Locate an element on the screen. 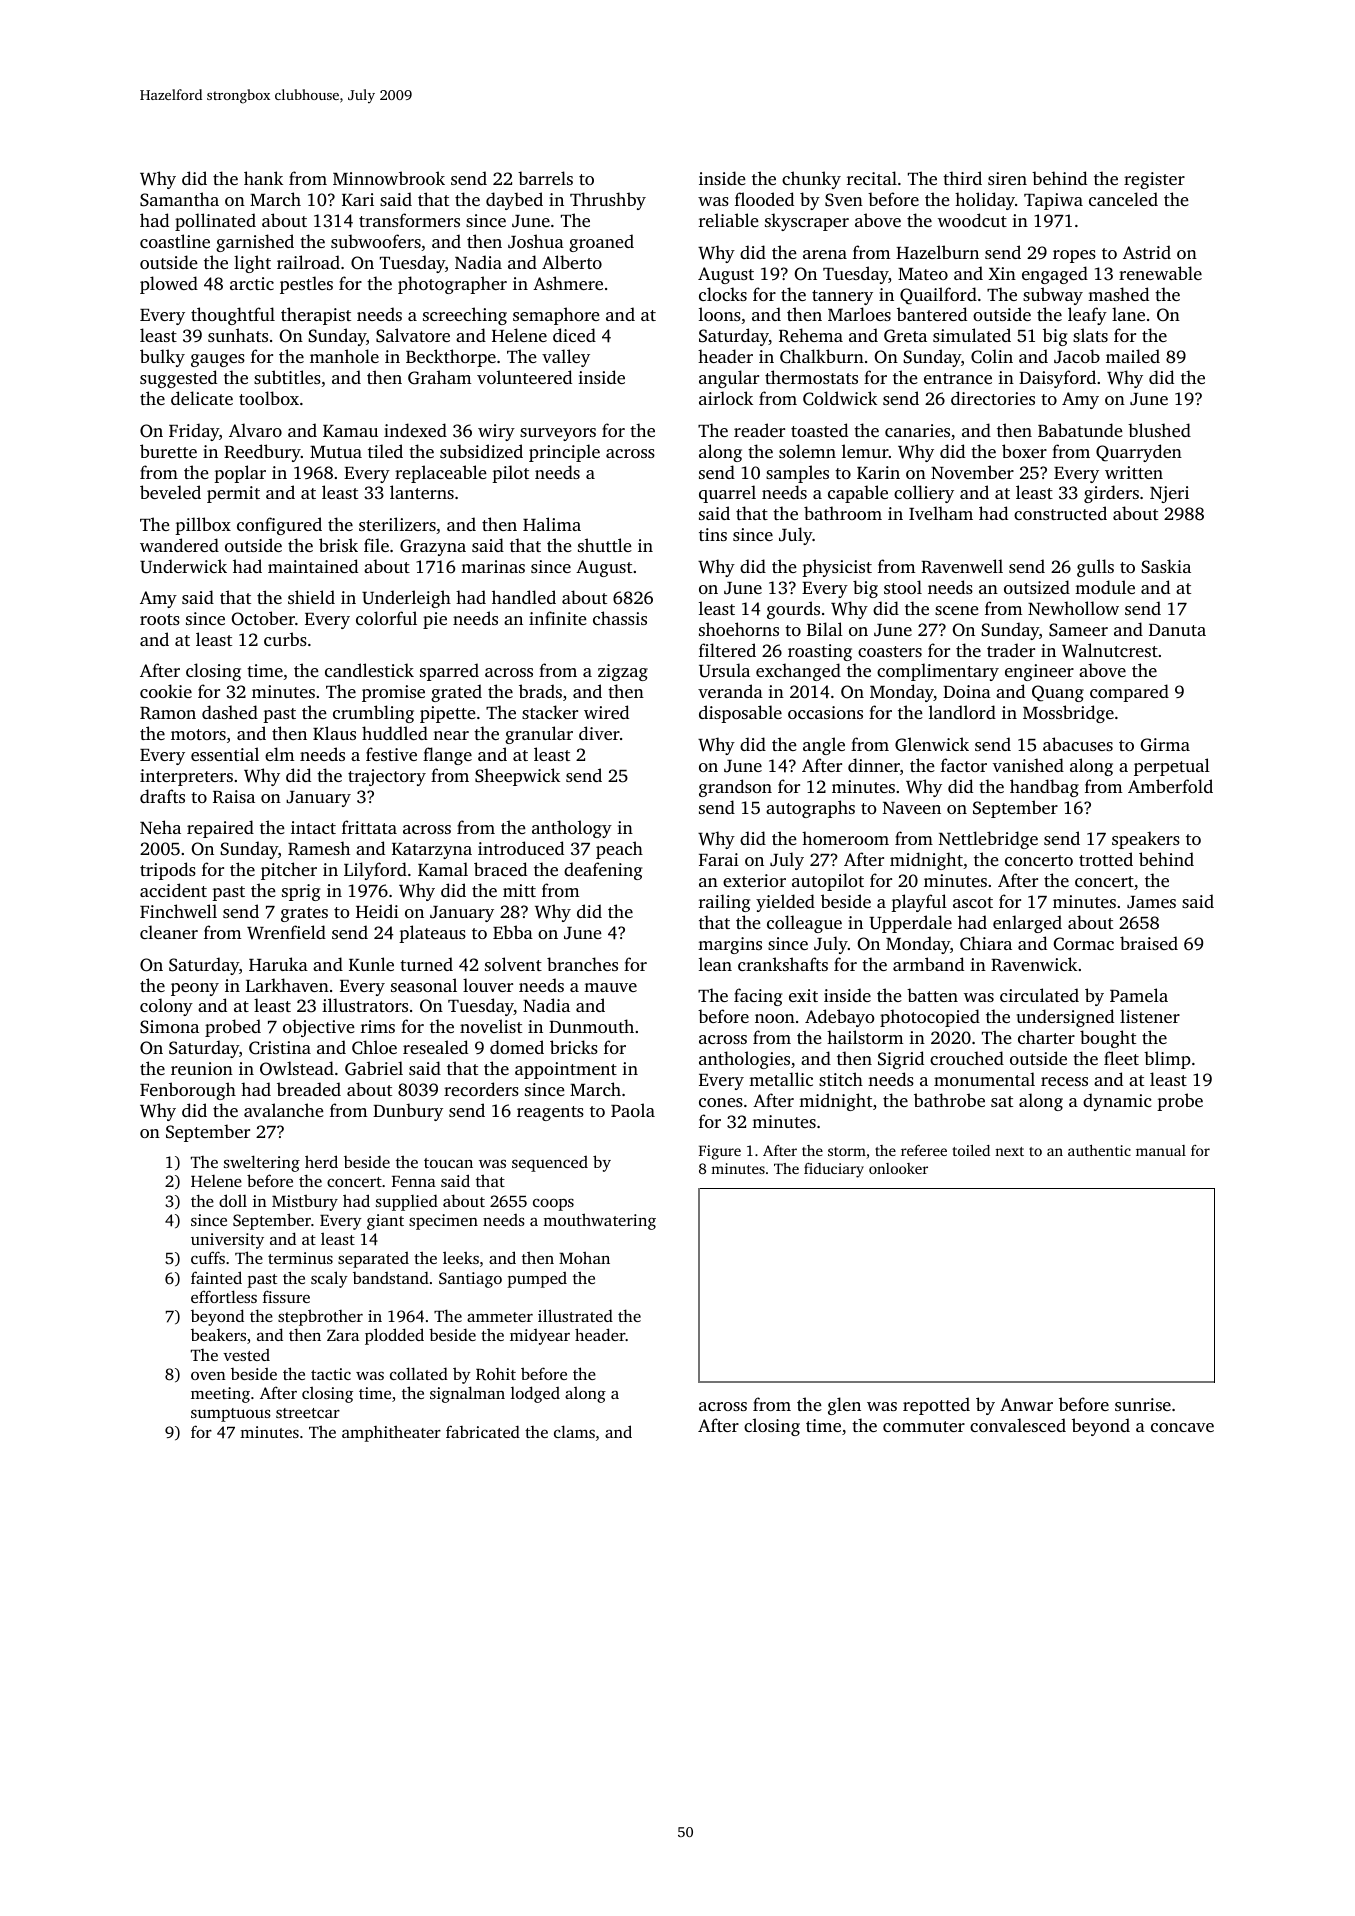  colleague is located at coordinates (804, 924).
